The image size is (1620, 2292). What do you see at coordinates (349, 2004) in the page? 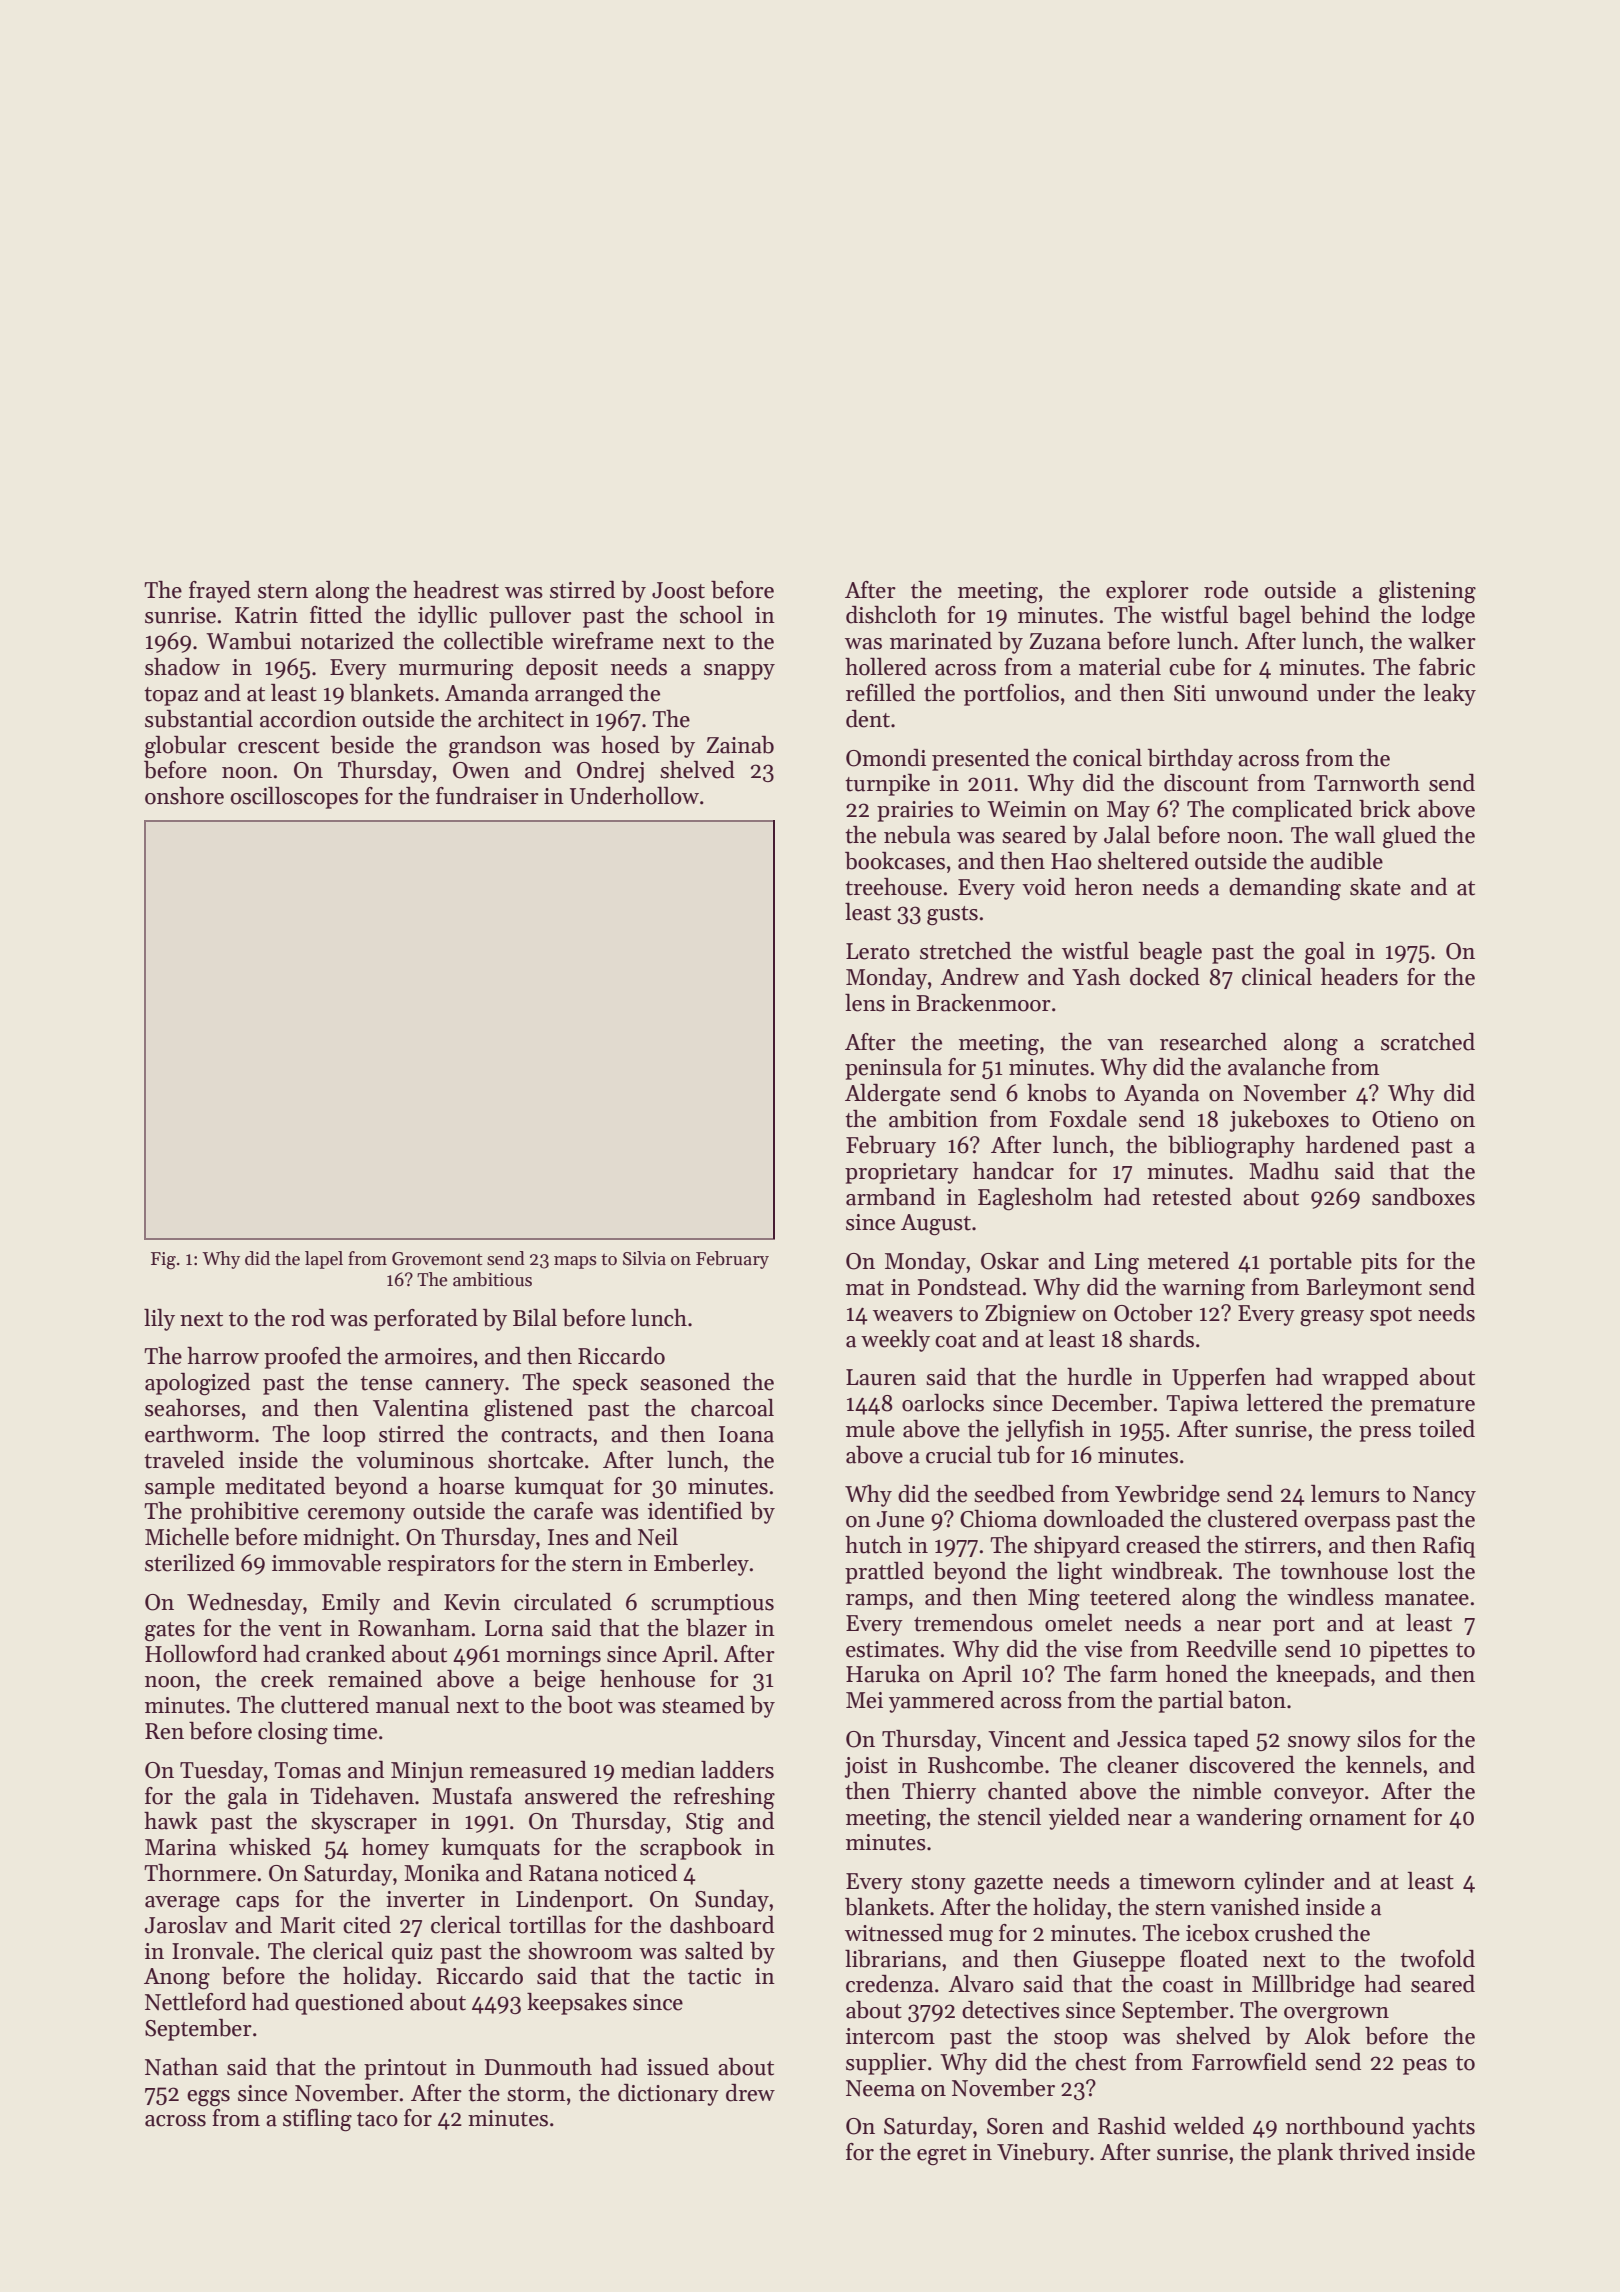
I see `questioned` at bounding box center [349, 2004].
